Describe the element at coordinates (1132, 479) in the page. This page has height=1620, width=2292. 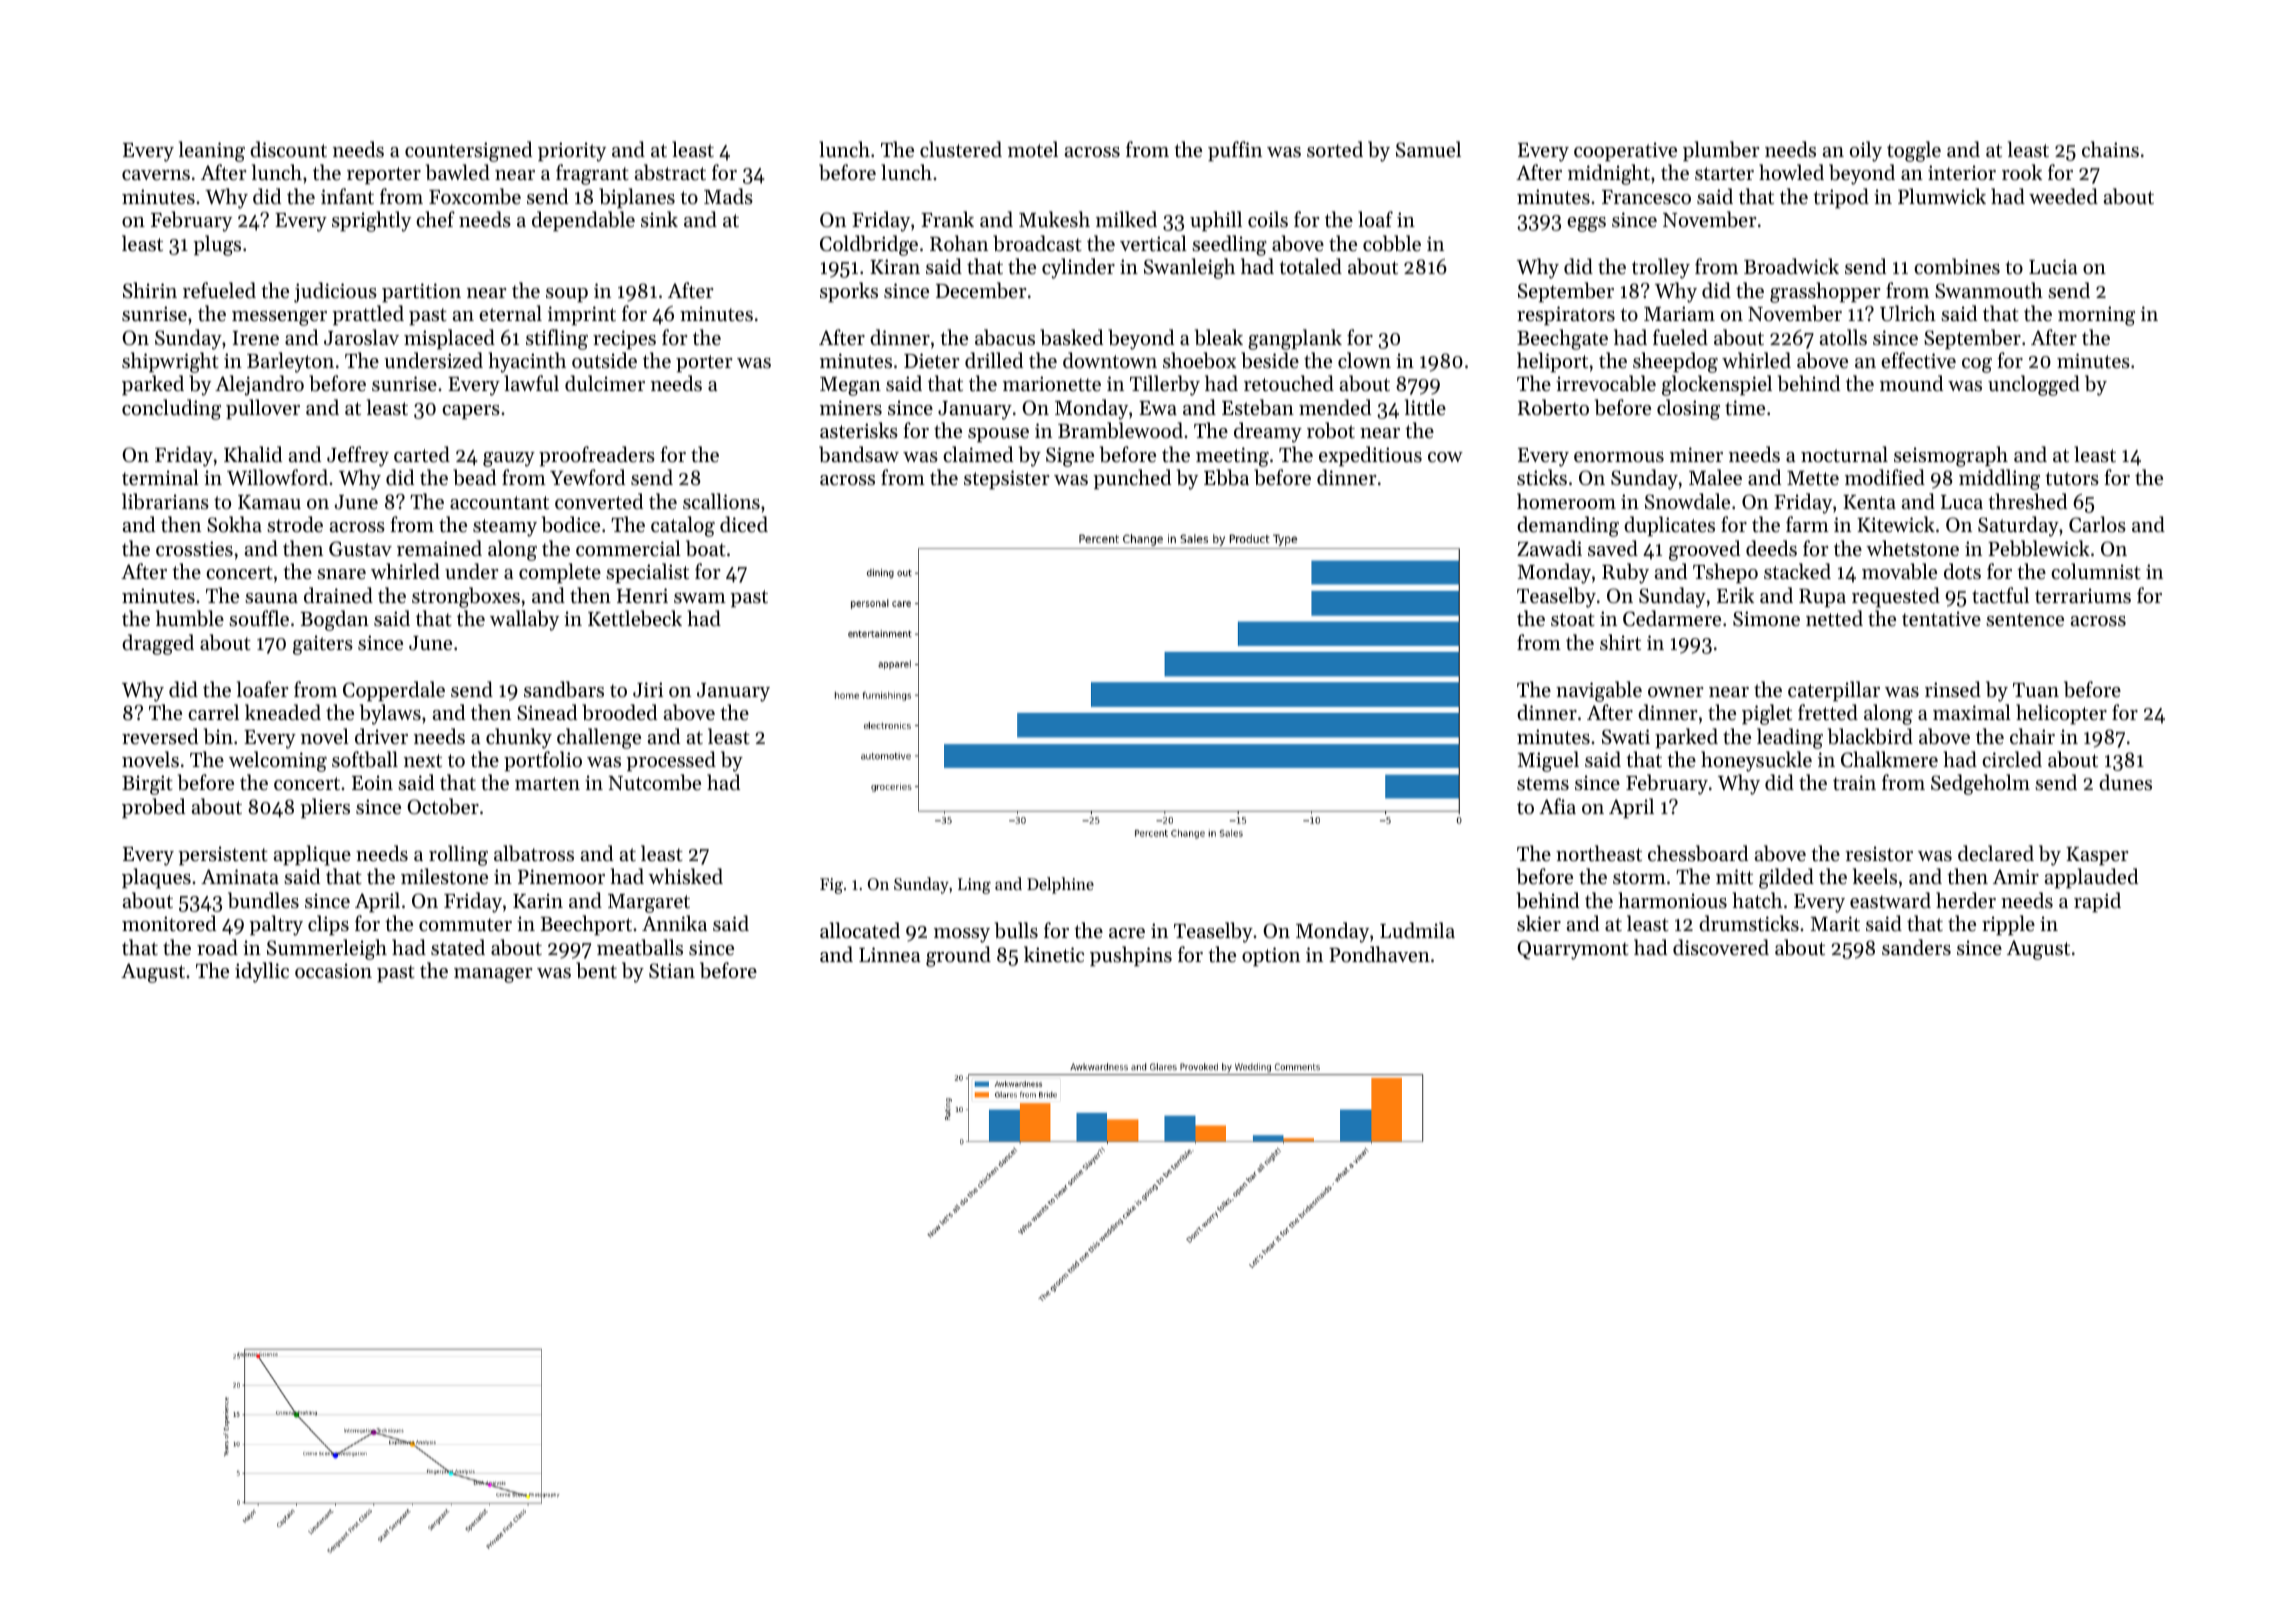
I see `punched` at that location.
